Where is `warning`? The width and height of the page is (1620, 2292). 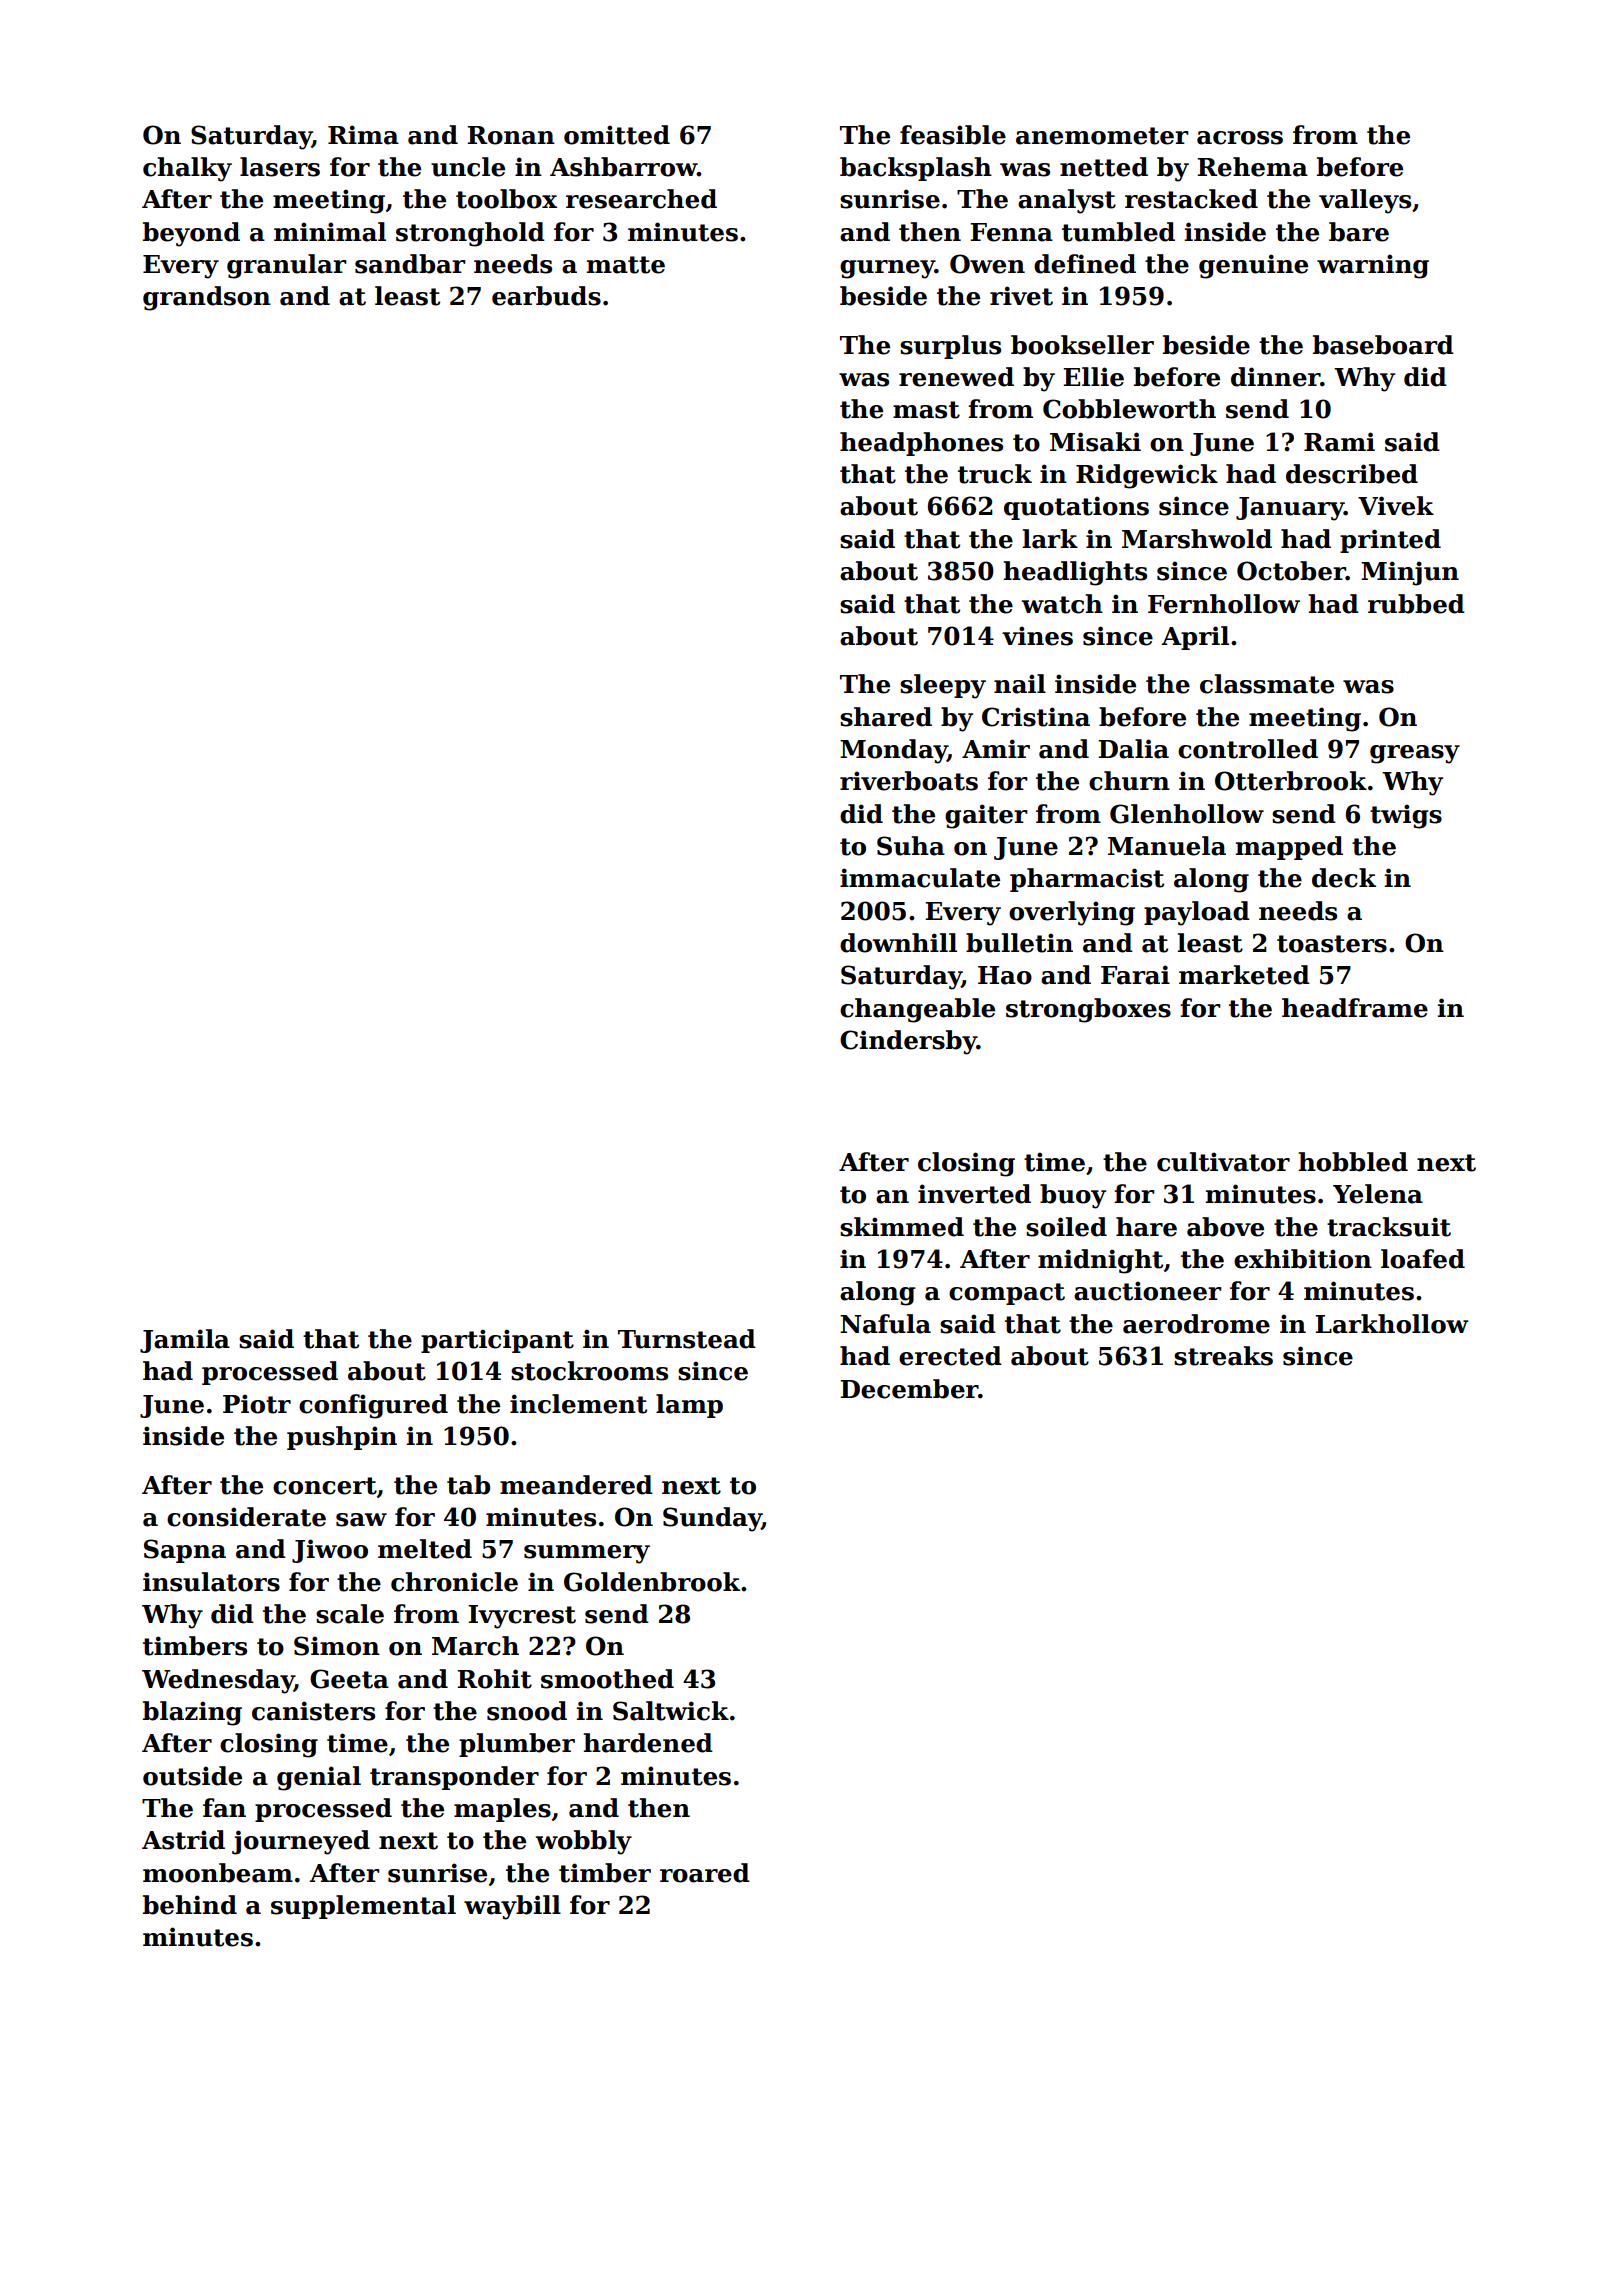 warning is located at coordinates (1373, 266).
